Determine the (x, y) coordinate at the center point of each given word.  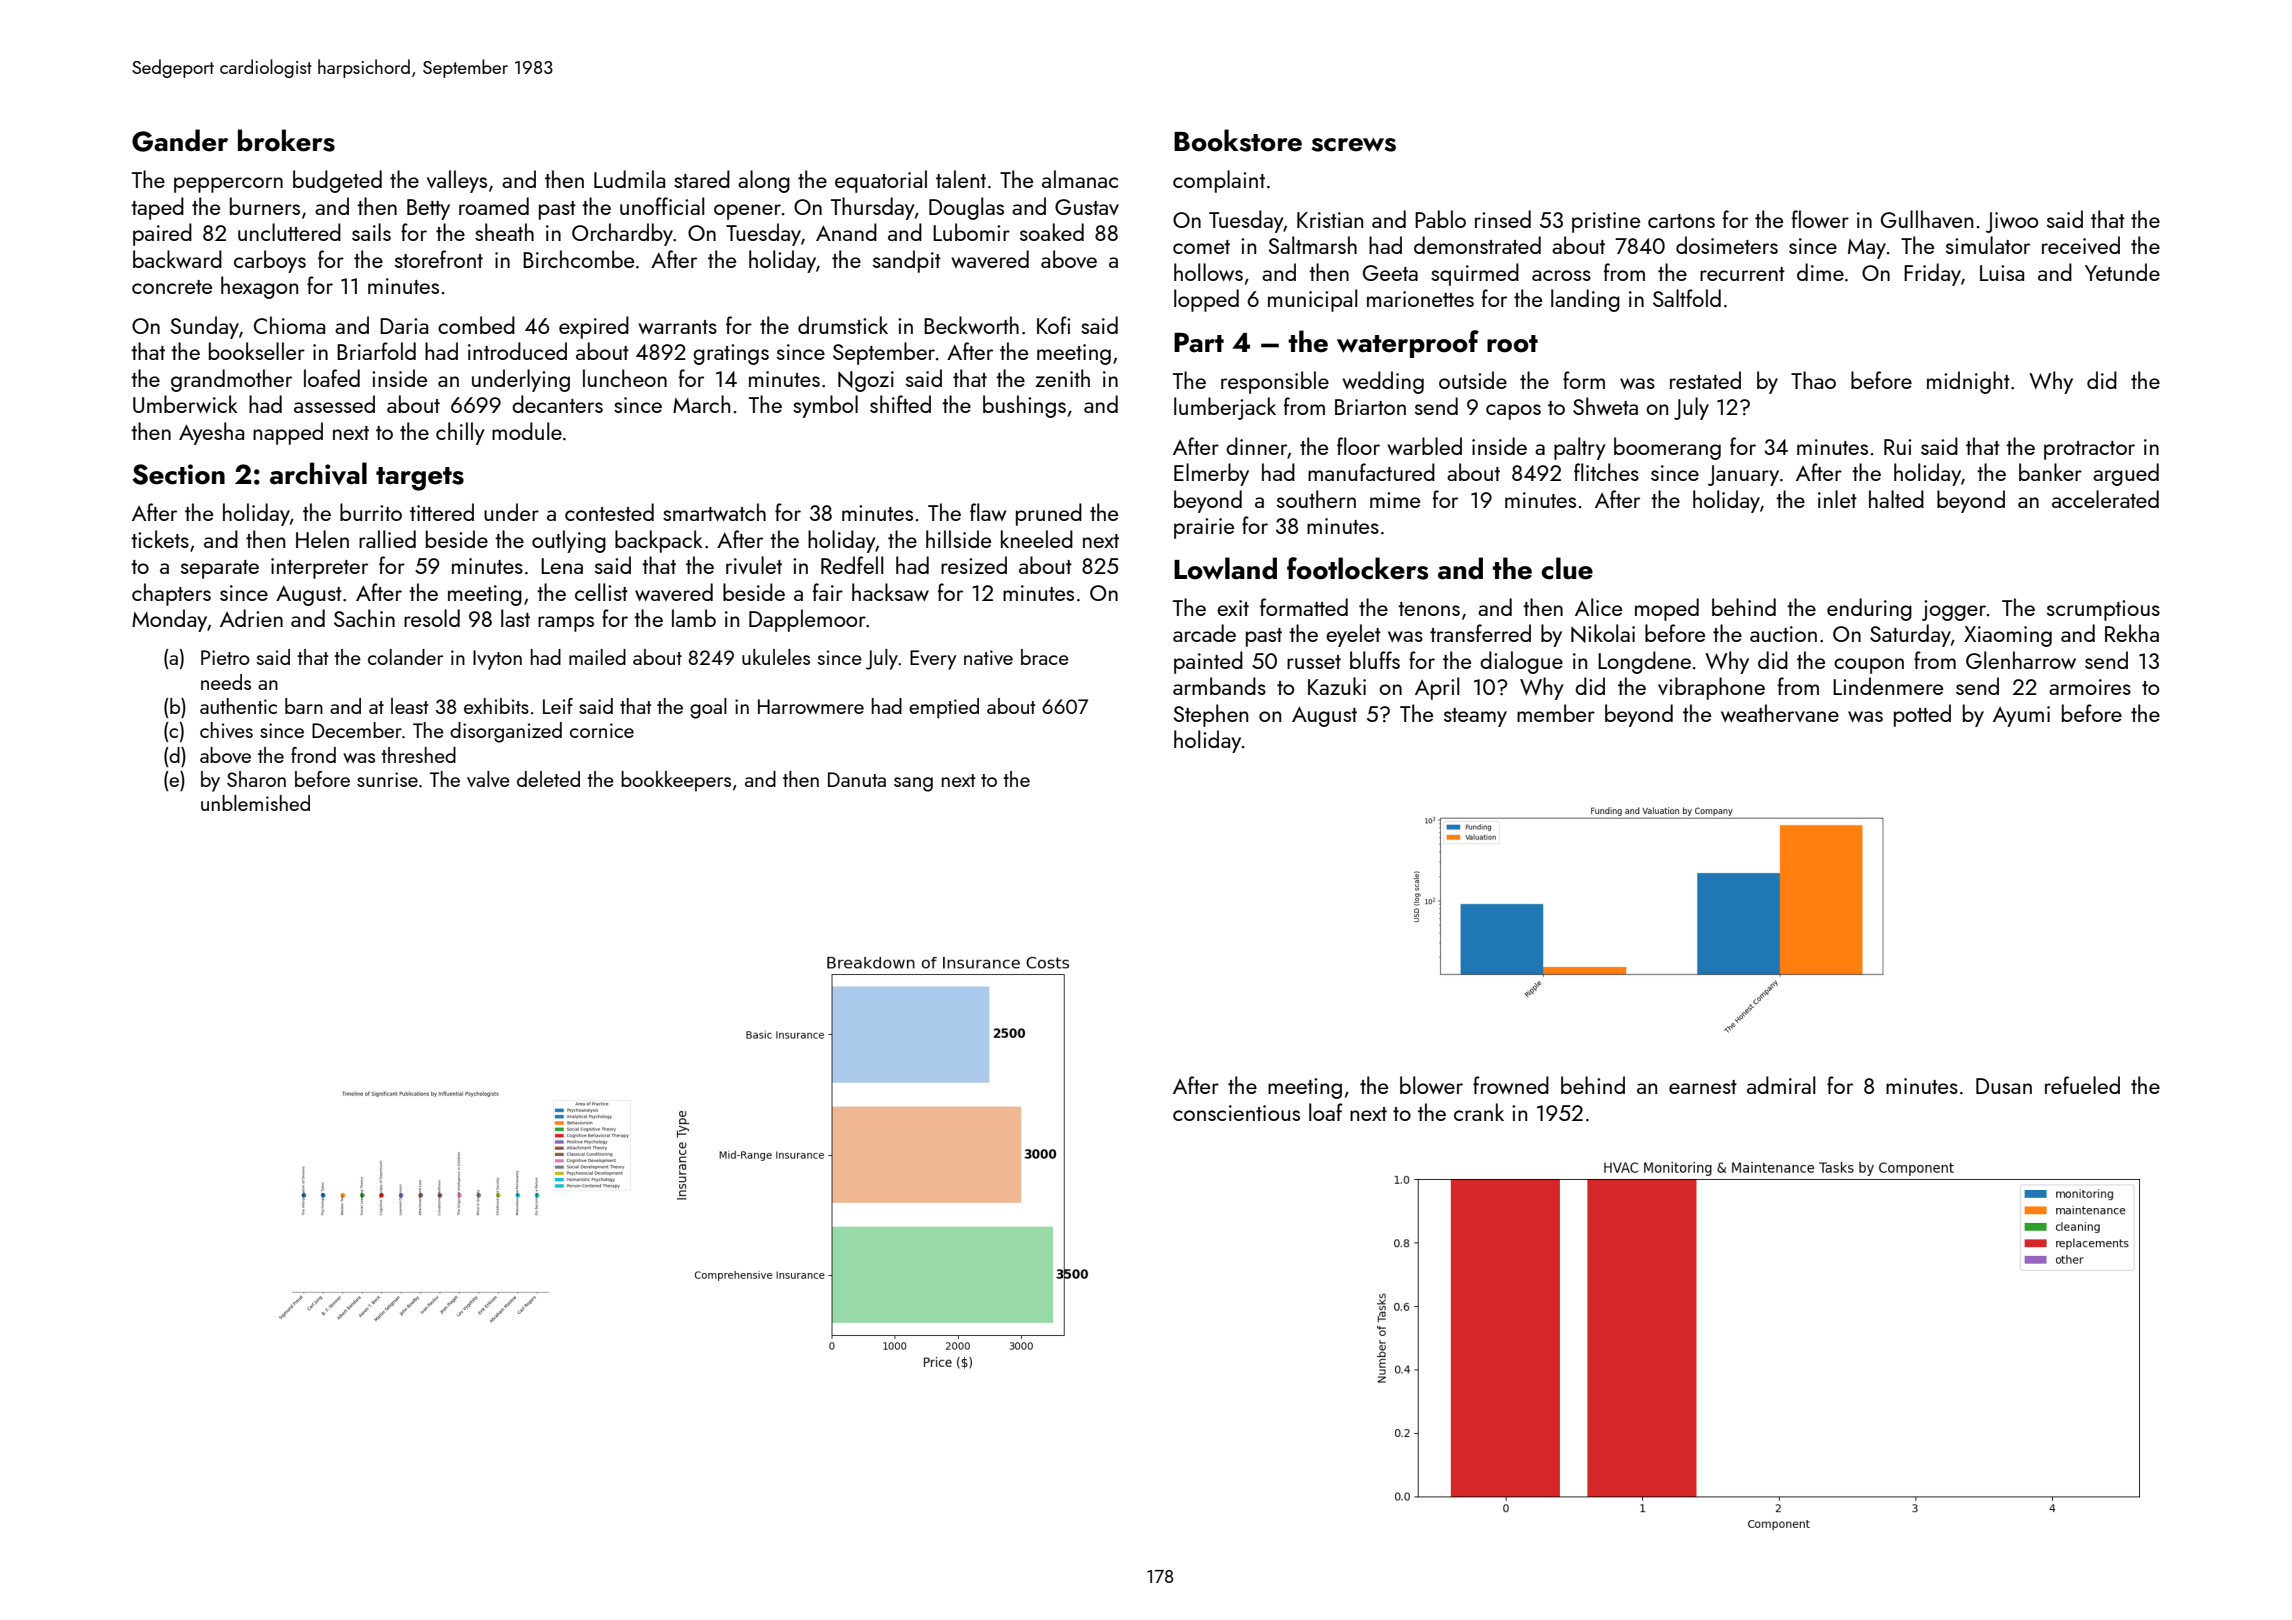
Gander (180, 140)
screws (1354, 145)
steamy (1475, 717)
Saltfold (1687, 298)
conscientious (1236, 1113)
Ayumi (2021, 716)
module (527, 431)
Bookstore (1238, 140)
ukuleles (776, 657)
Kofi (1053, 325)
